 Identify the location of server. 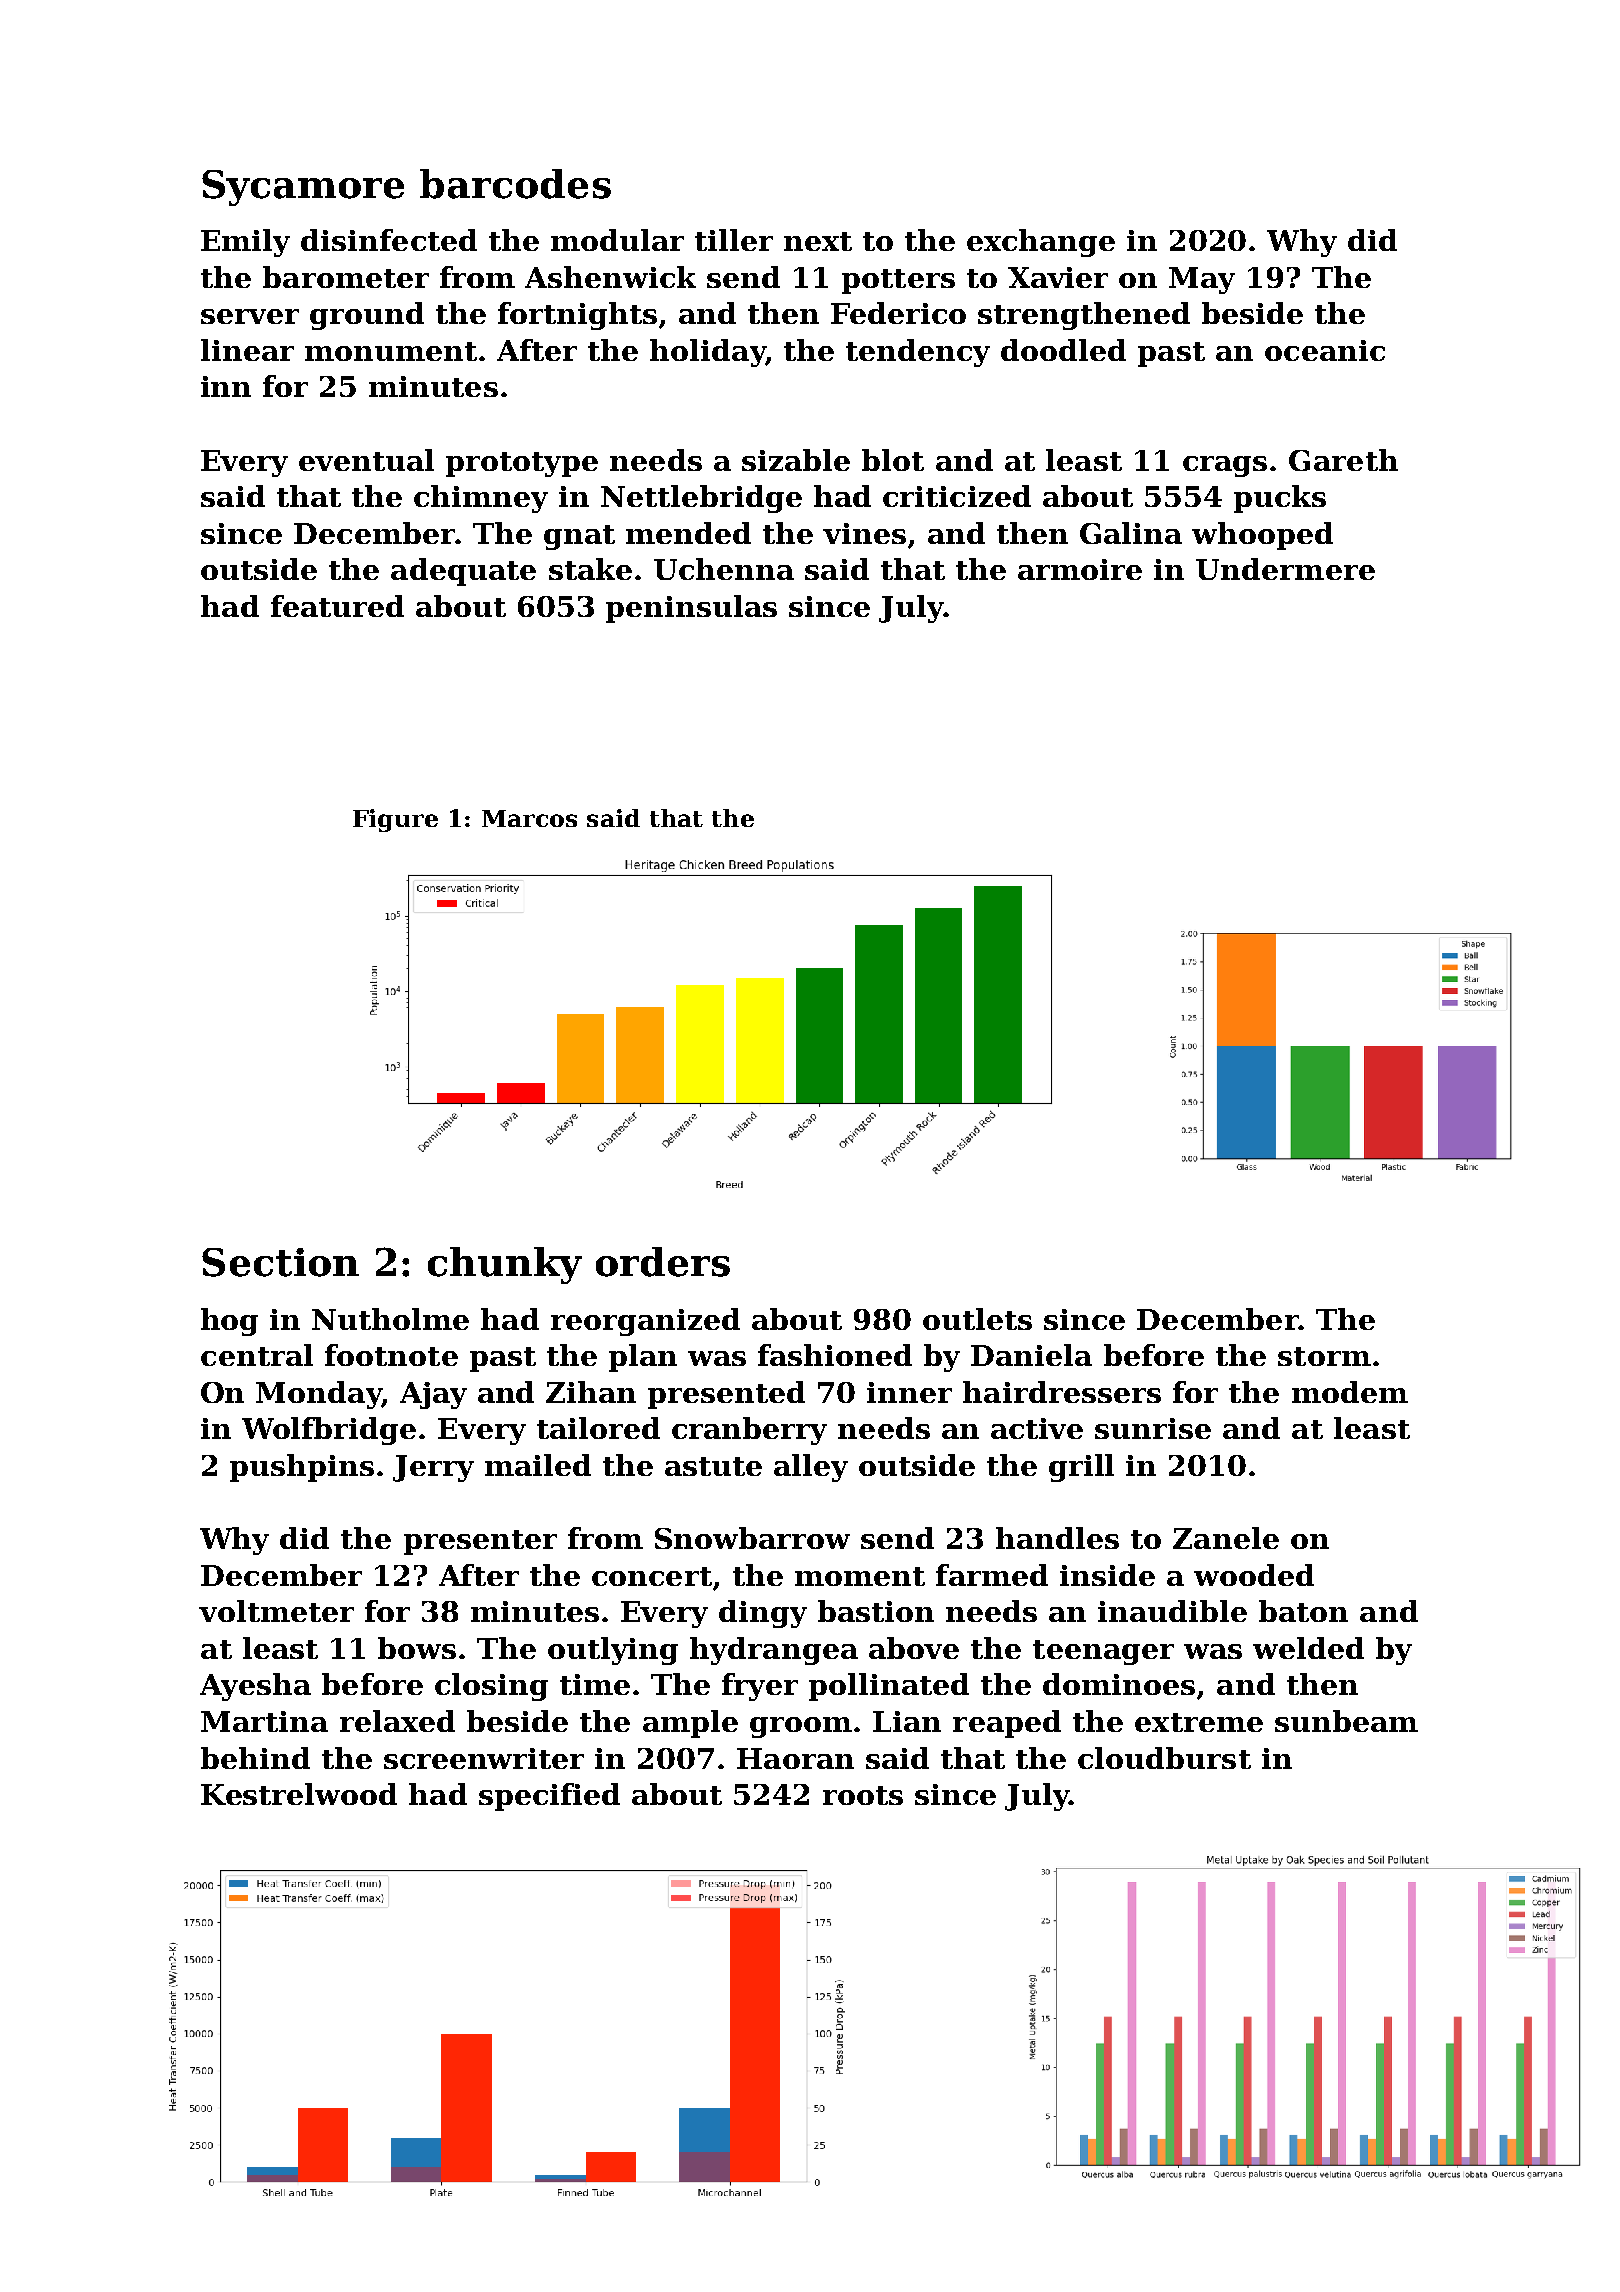
(250, 316).
